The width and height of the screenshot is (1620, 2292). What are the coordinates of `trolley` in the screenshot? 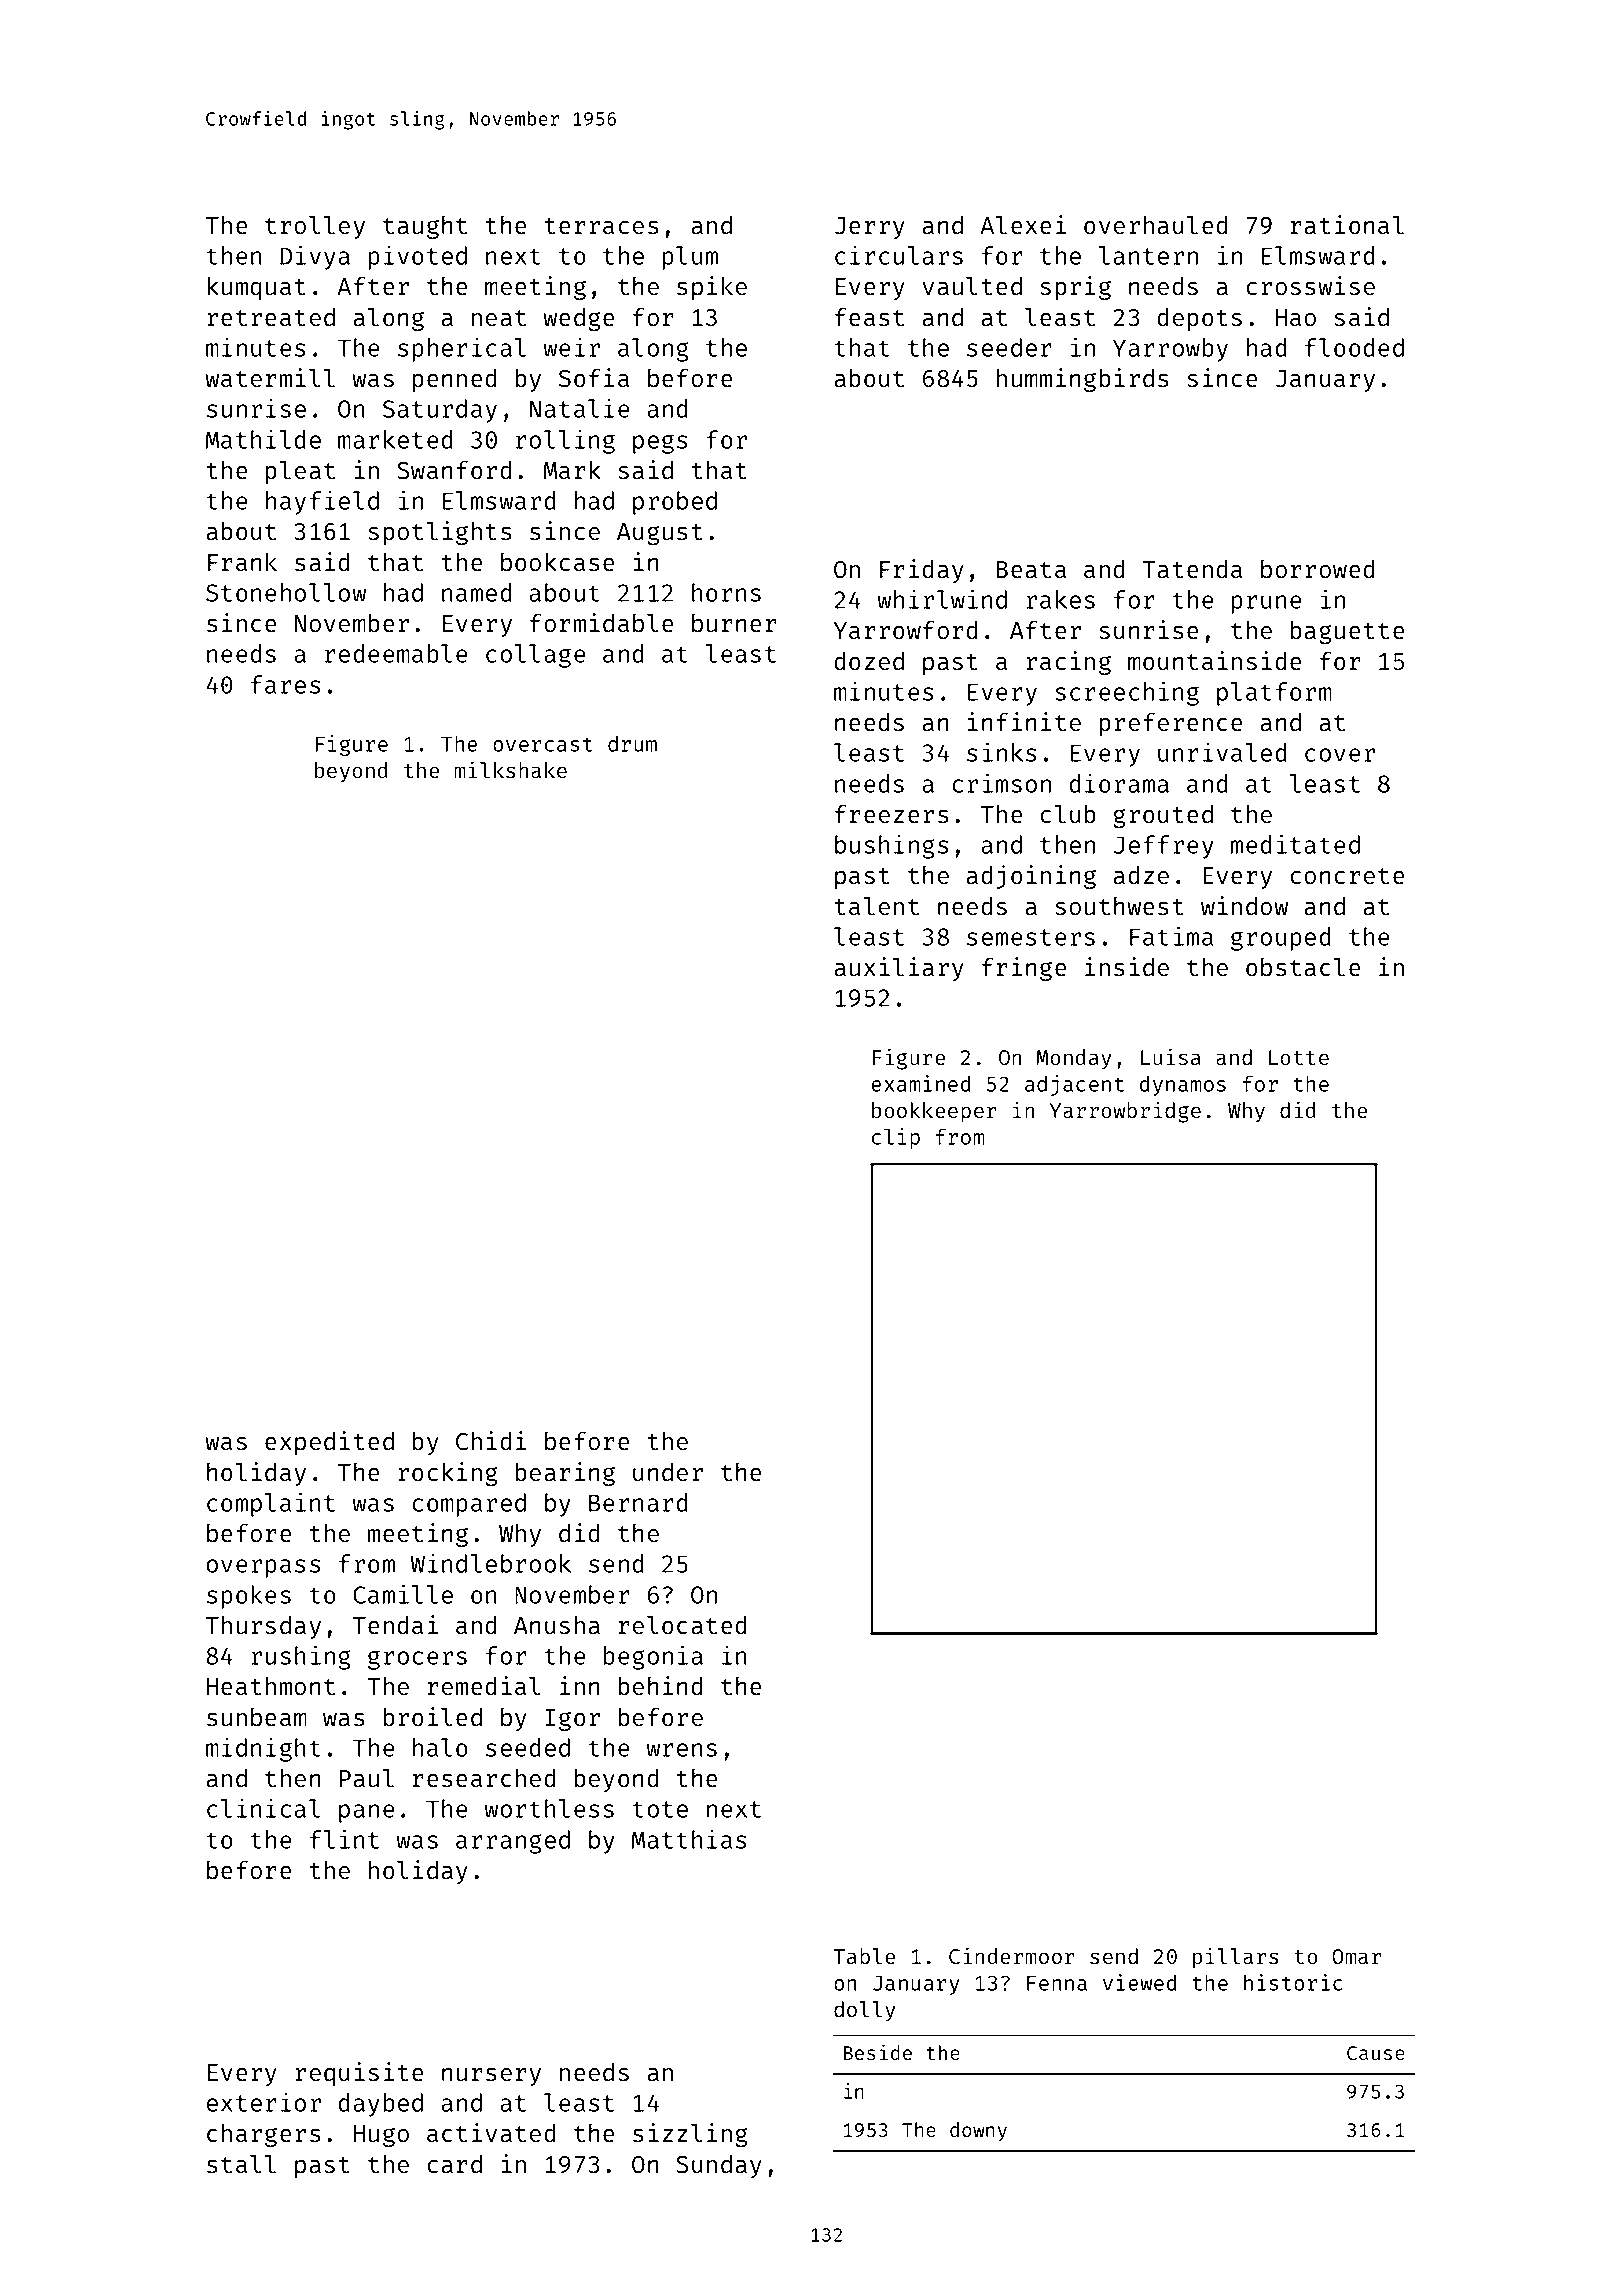 It's located at (315, 227).
